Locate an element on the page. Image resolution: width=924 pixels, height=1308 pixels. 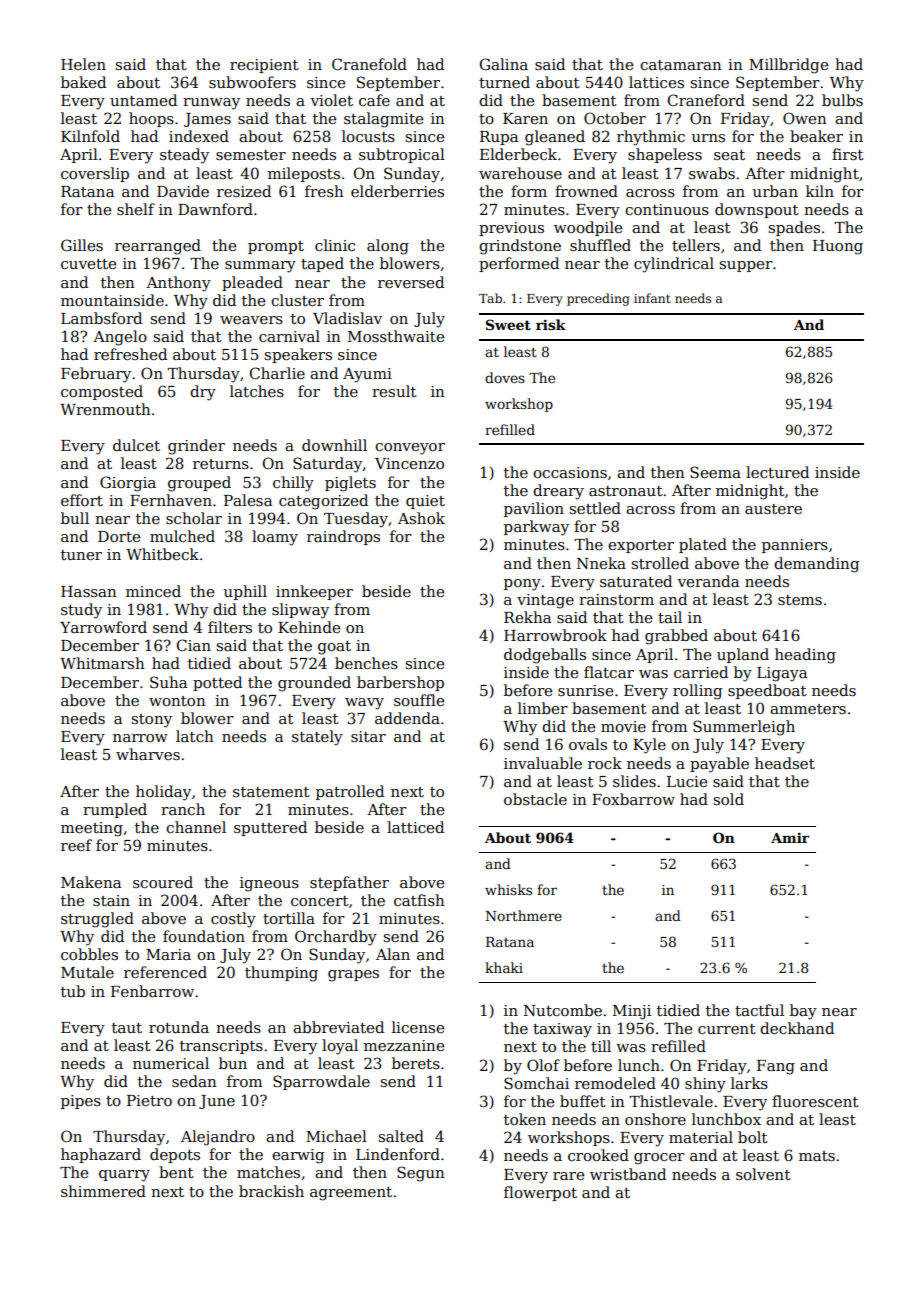
bent is located at coordinates (176, 1172).
